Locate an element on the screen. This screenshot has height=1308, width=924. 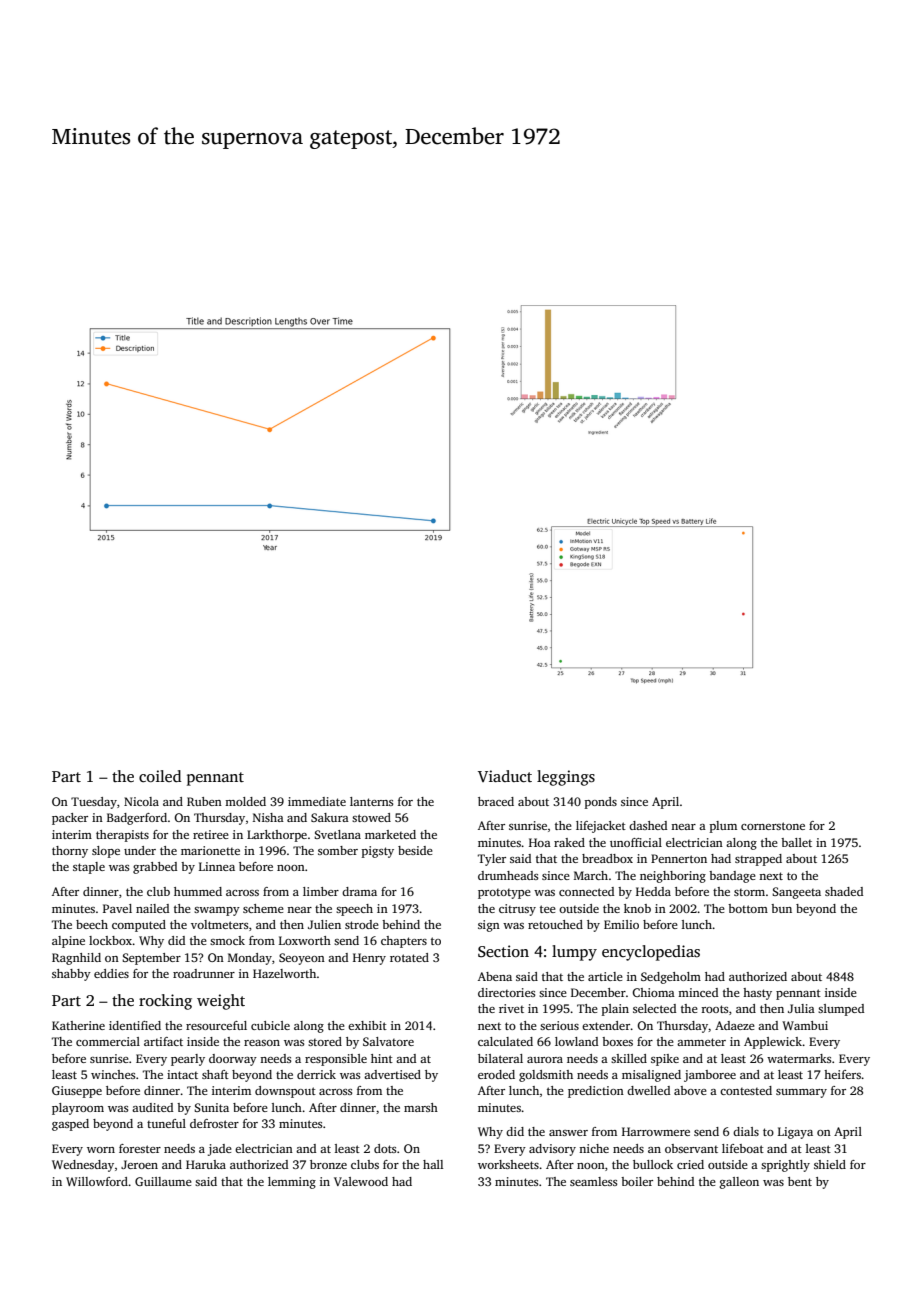
worksheets is located at coordinates (508, 1164).
